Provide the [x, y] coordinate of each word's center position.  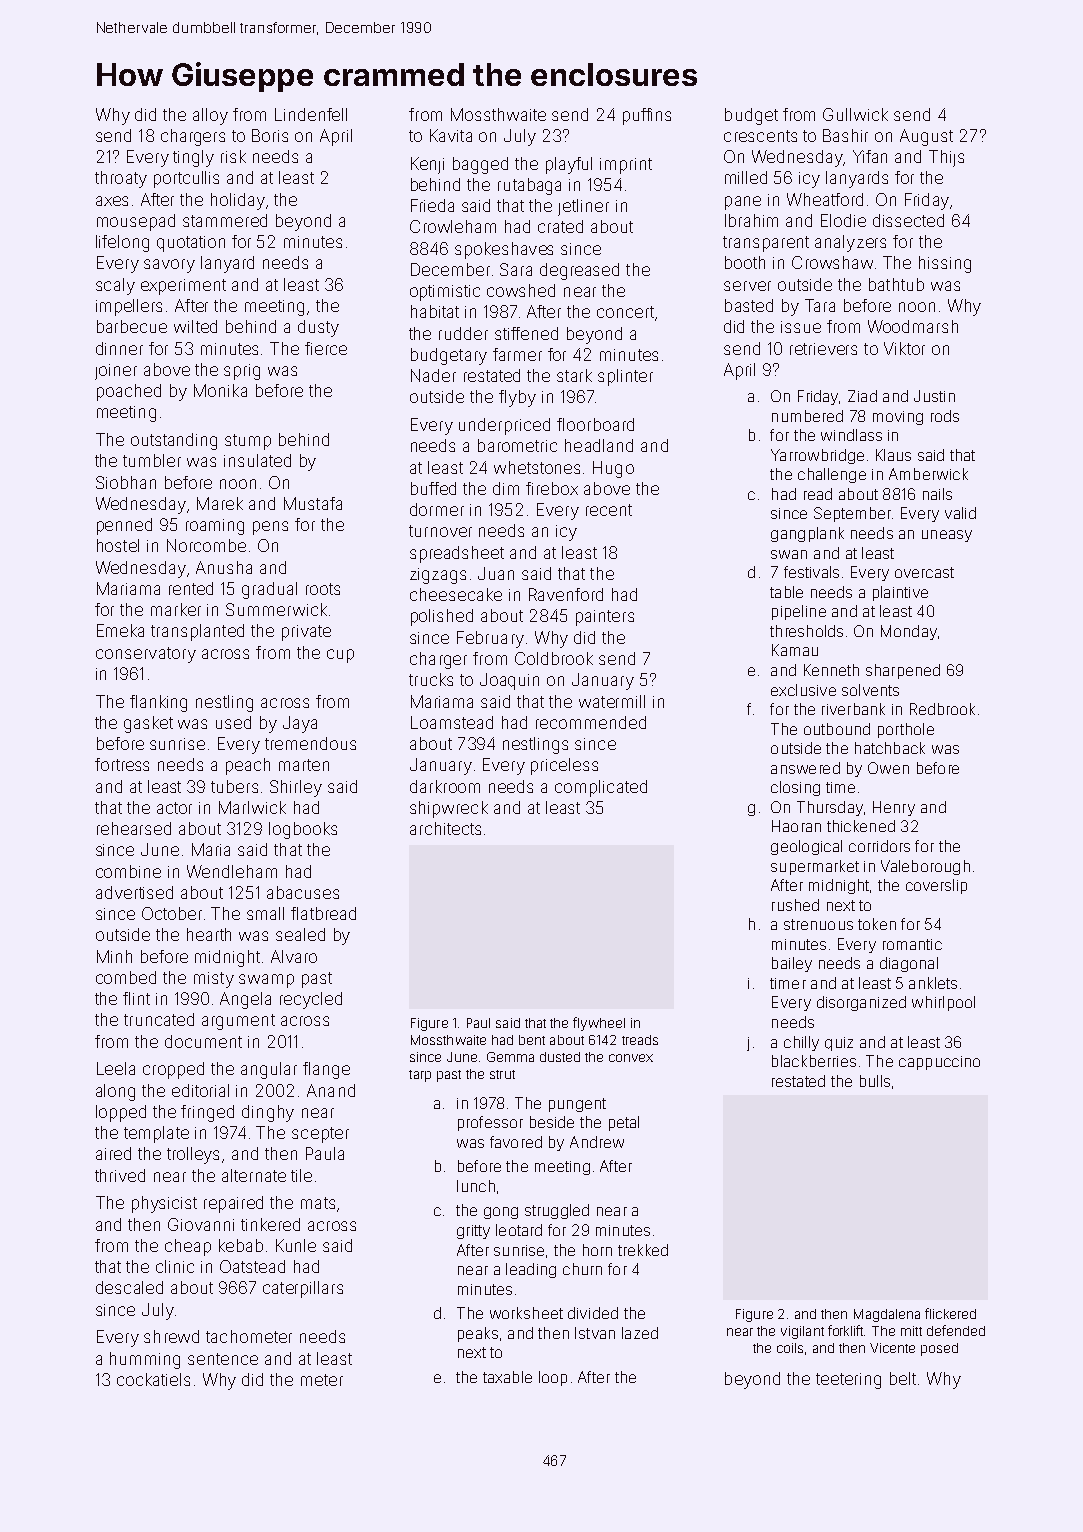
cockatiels [153, 1379]
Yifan [870, 156]
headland [599, 445]
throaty [121, 179]
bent [532, 1040]
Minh [114, 956]
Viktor [904, 348]
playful [569, 165]
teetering [848, 1381]
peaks [478, 1334]
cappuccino [939, 1063]
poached [129, 392]
